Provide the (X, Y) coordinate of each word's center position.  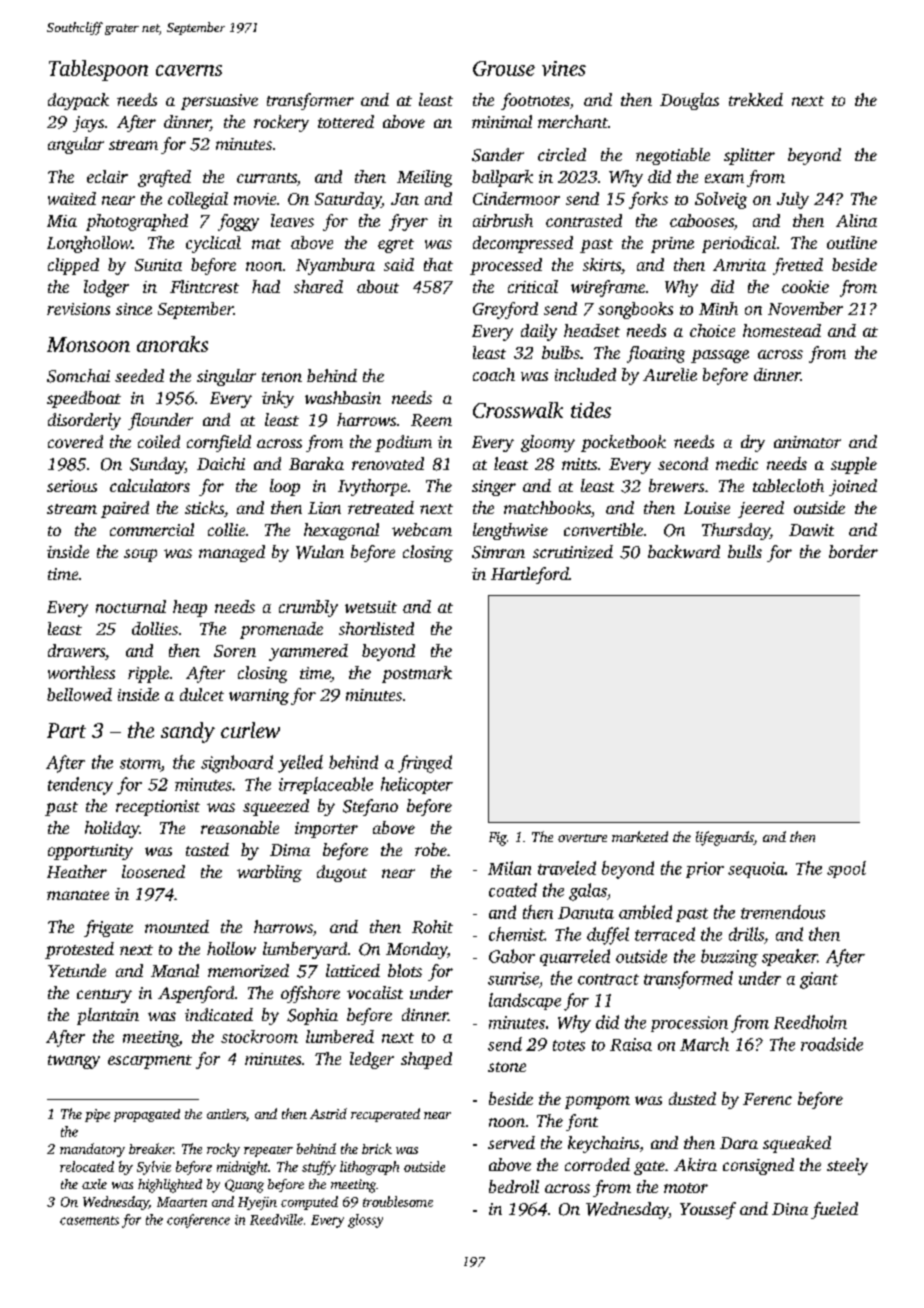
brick (377, 1148)
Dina (790, 1209)
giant (819, 980)
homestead (782, 330)
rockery (281, 123)
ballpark (502, 178)
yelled (300, 764)
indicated (219, 1014)
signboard (237, 764)
